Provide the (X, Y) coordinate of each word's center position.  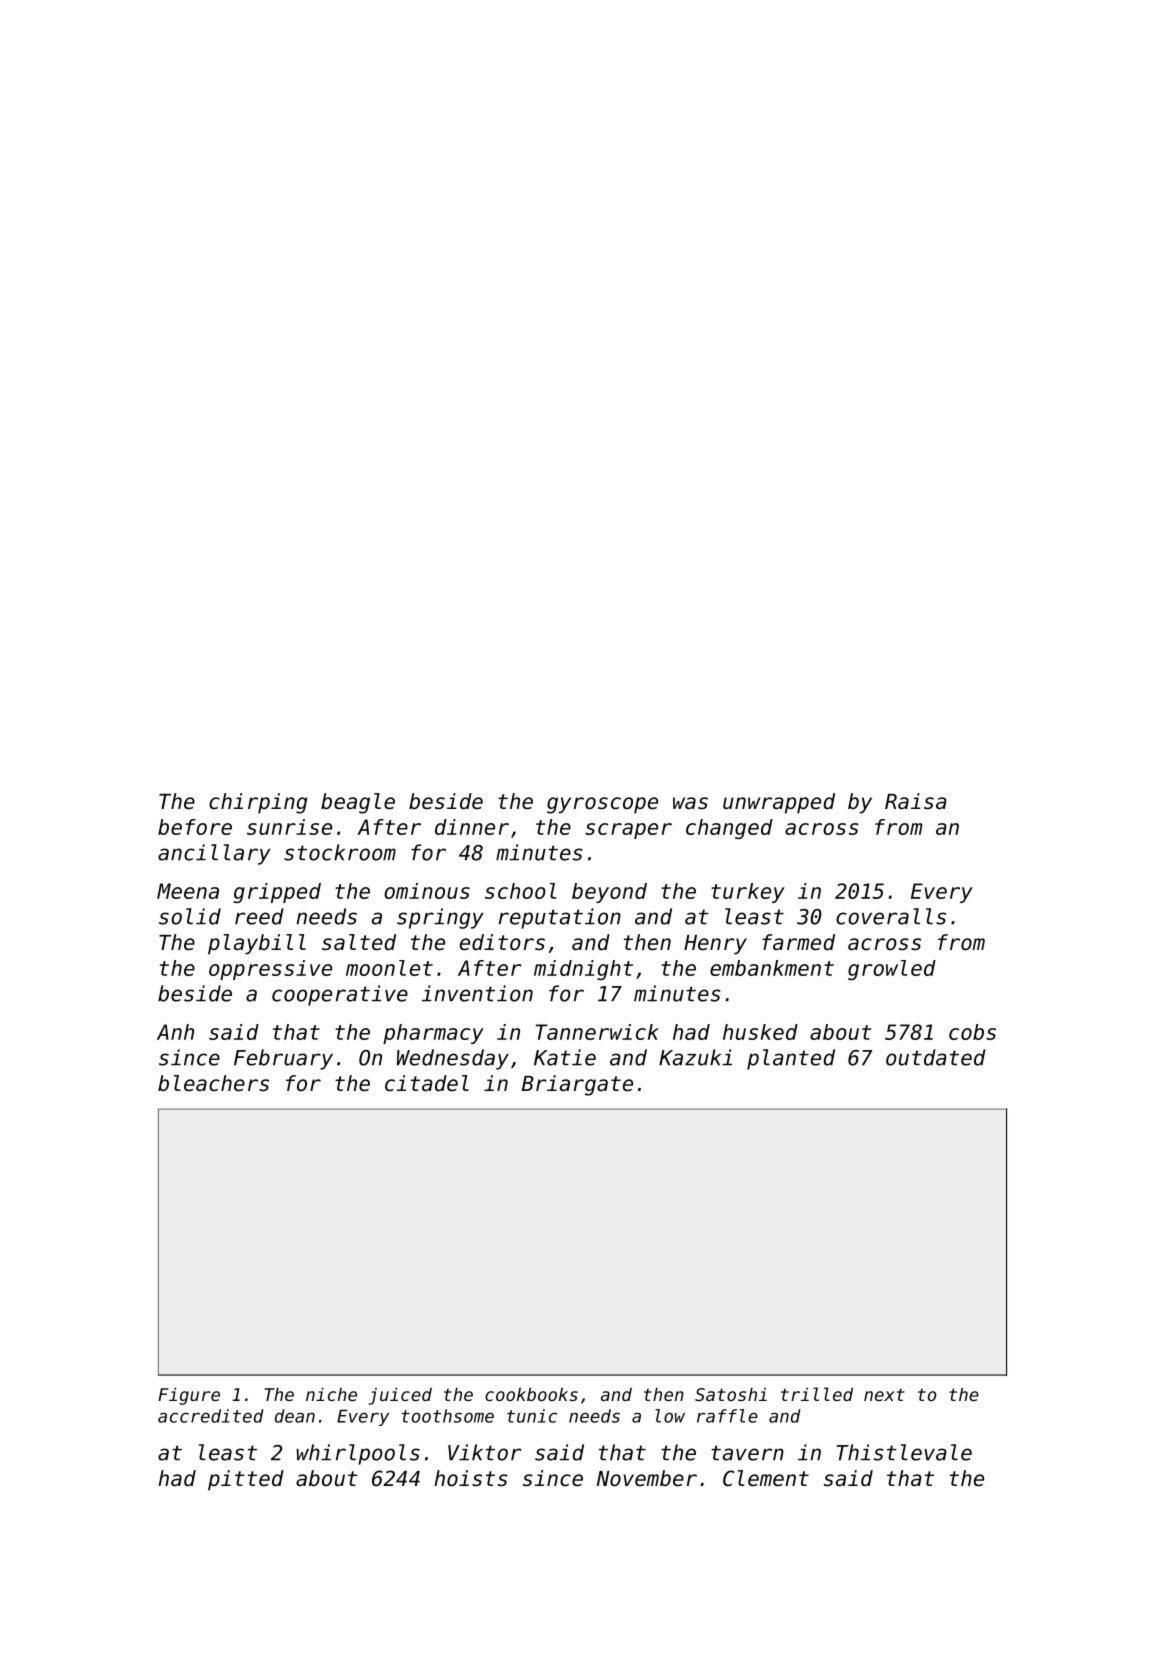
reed (259, 916)
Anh (175, 1032)
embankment (772, 968)
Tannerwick (597, 1032)
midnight (583, 970)
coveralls (891, 916)
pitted (246, 1480)
